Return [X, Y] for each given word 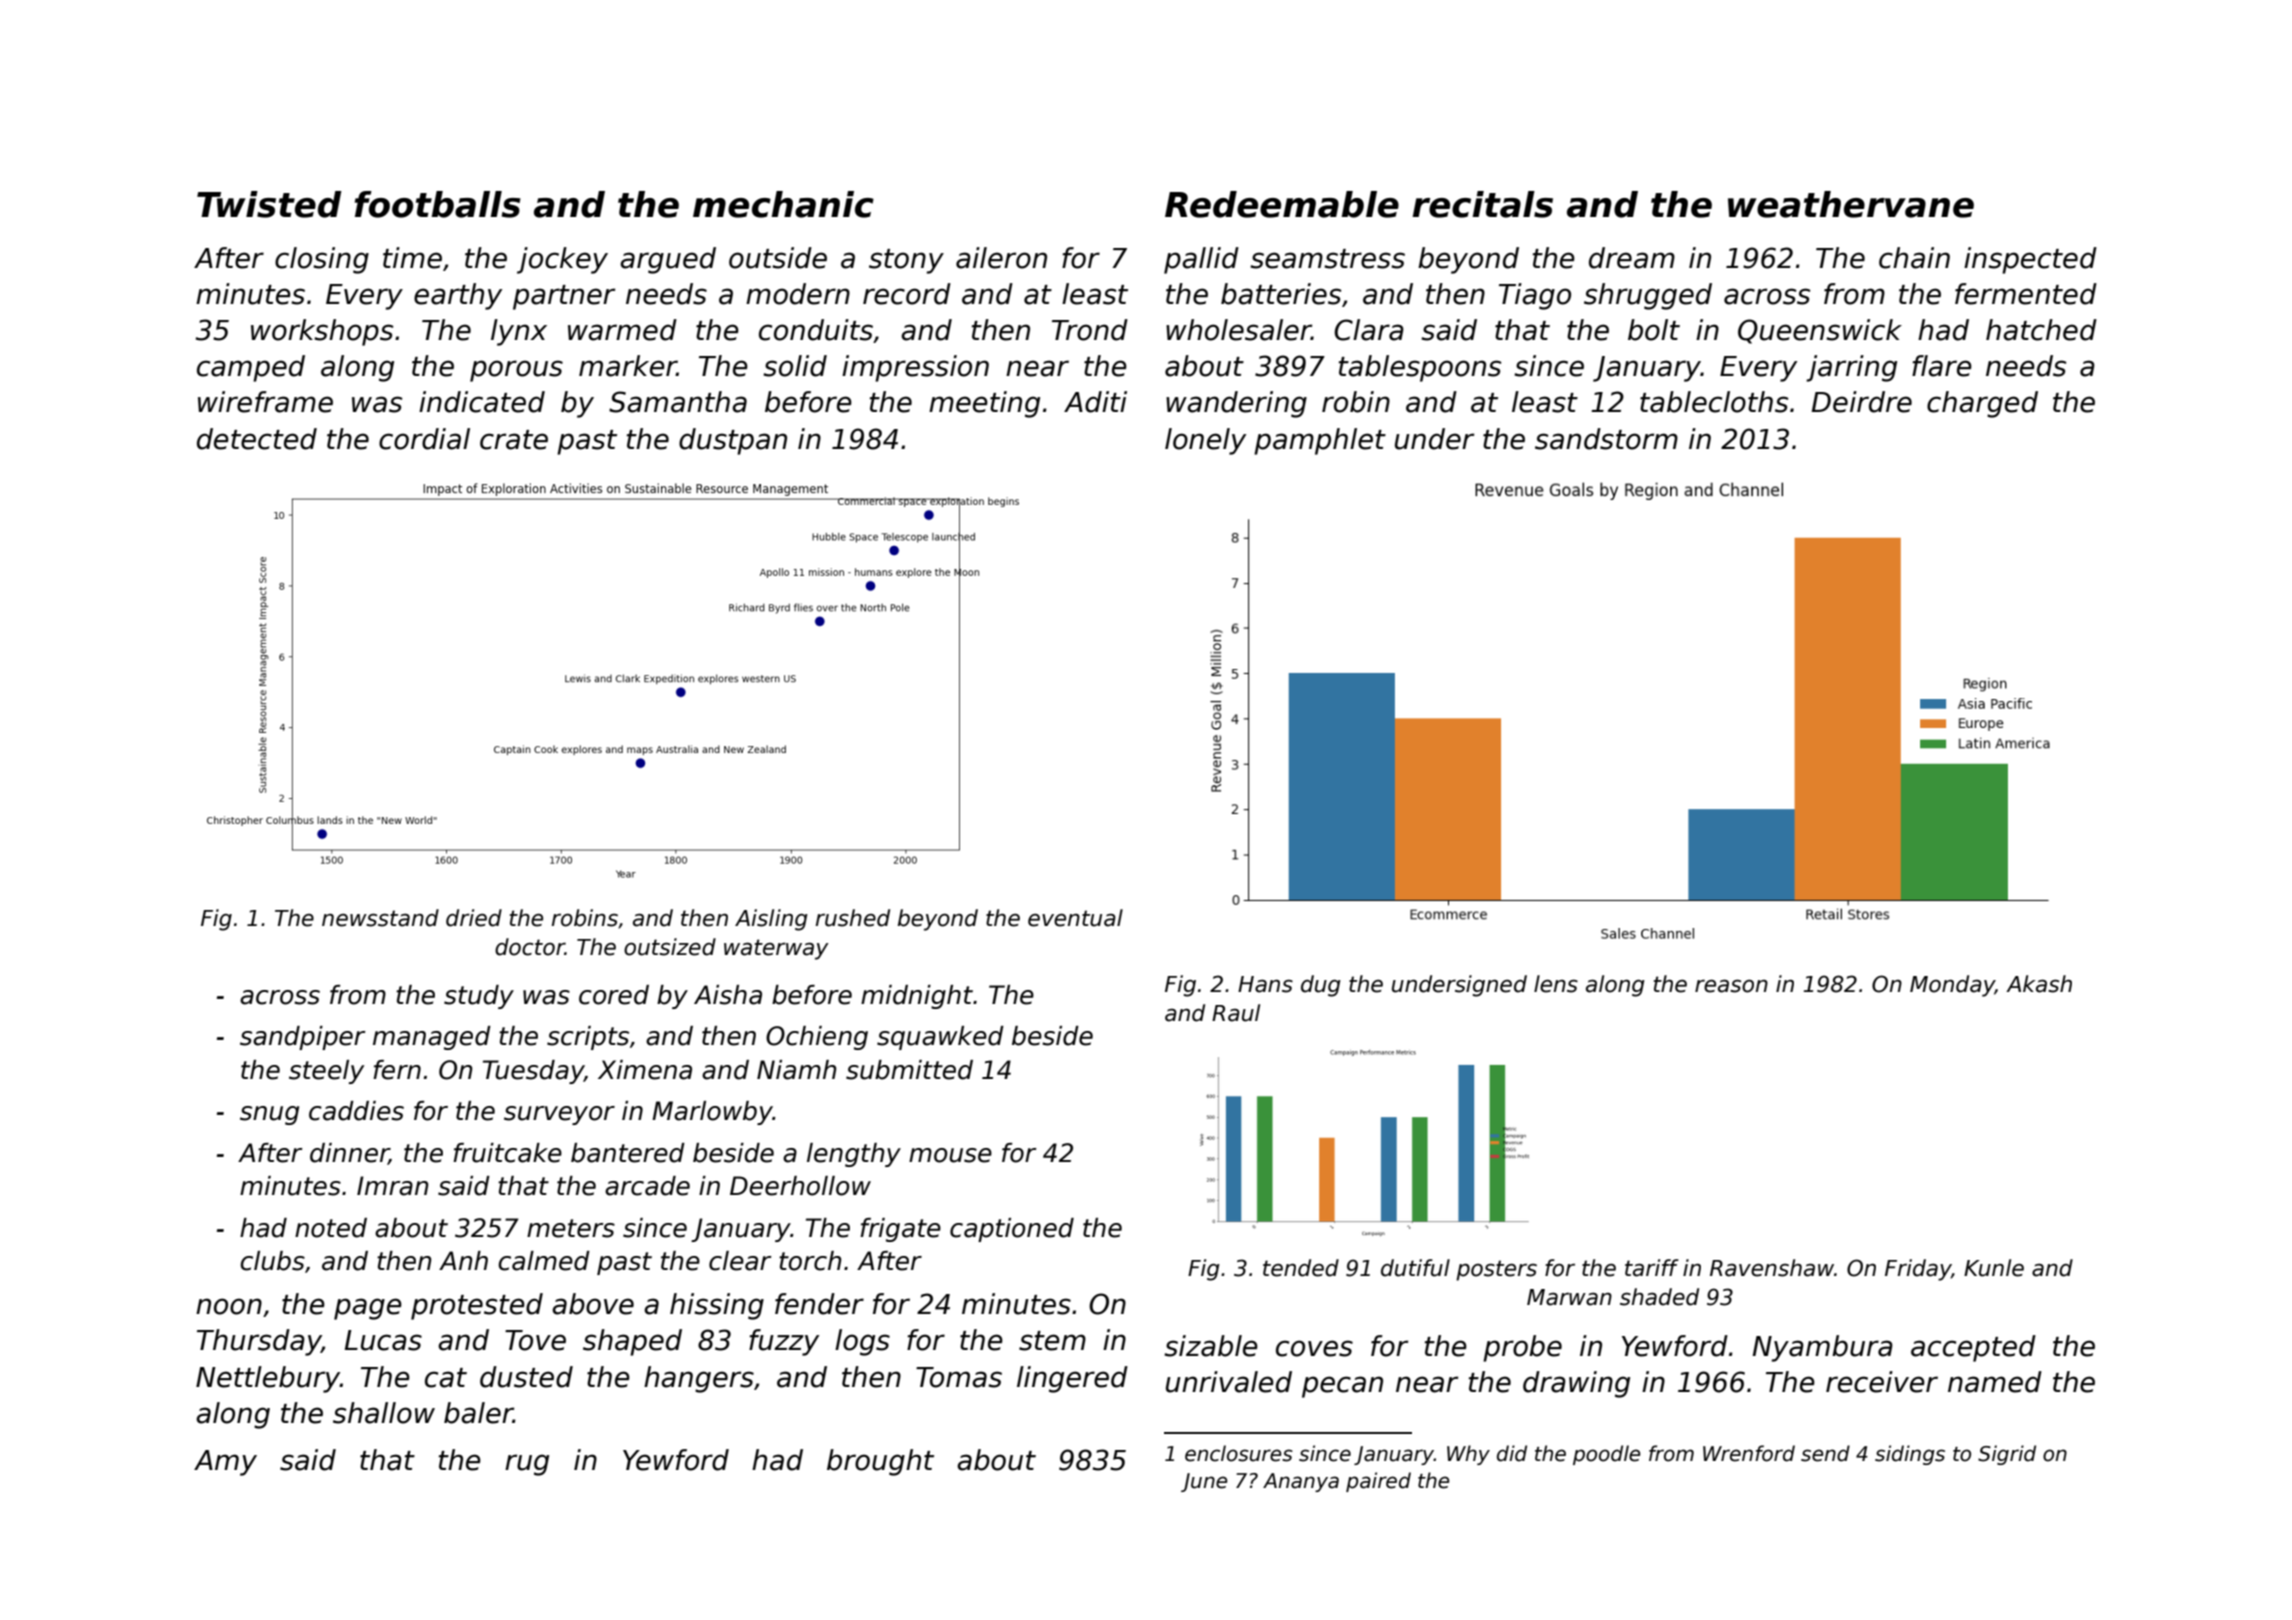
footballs [438, 204]
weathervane [1851, 204]
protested [477, 1306]
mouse [950, 1155]
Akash [2039, 984]
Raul [1236, 1013]
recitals [1482, 204]
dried [474, 918]
